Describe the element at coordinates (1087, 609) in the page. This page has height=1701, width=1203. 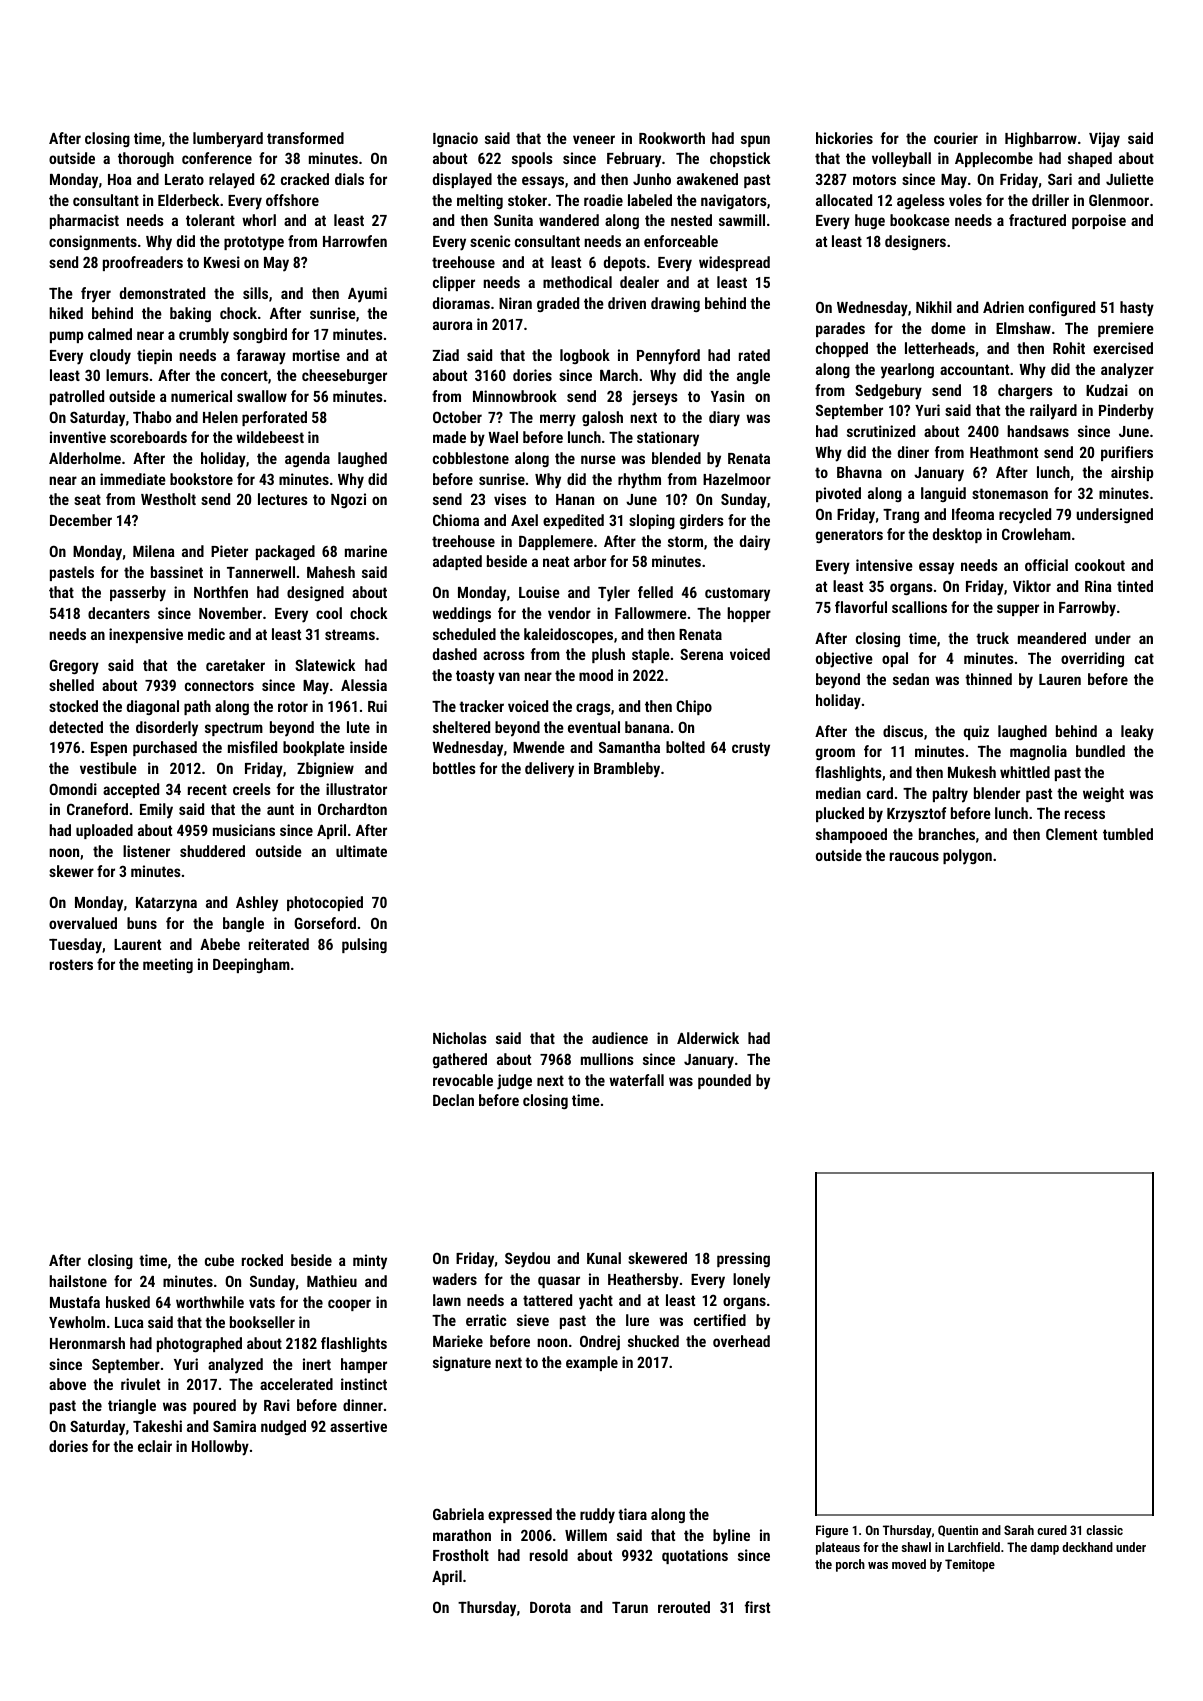
I see `Farrowby` at that location.
